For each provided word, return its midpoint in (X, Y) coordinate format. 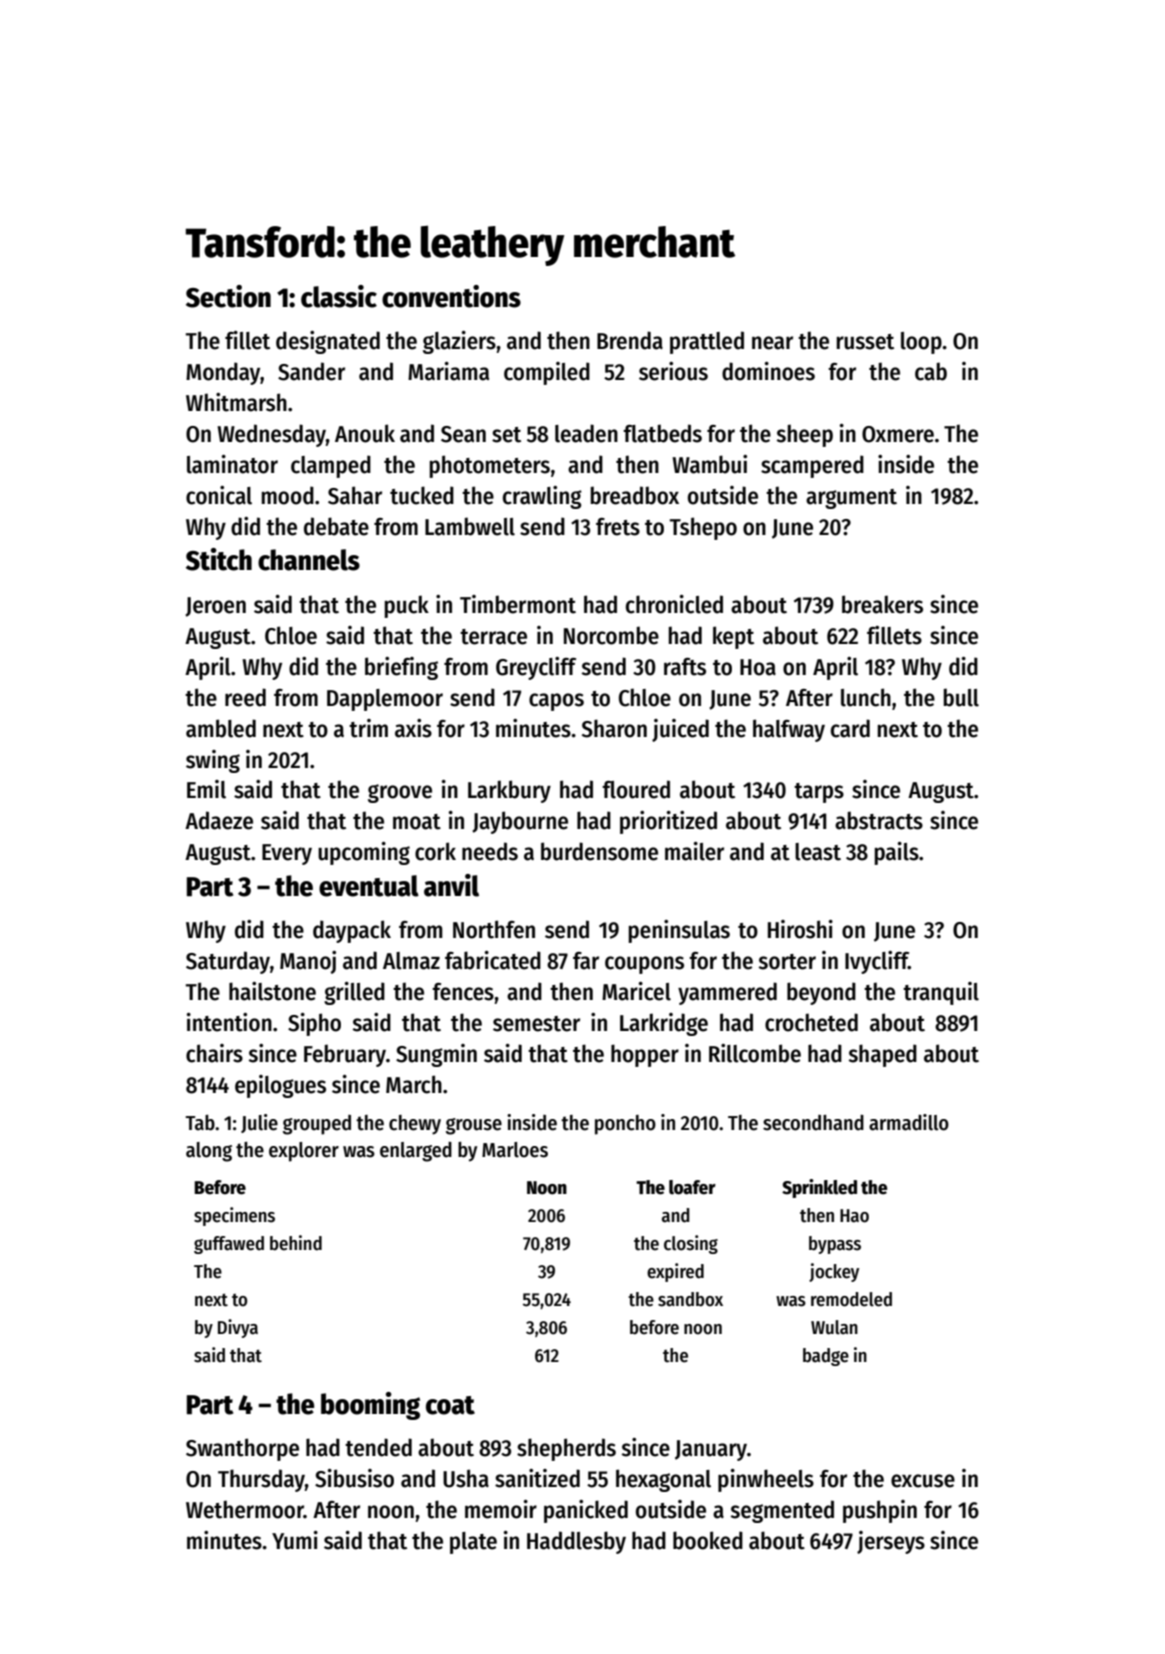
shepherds (566, 1449)
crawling (542, 497)
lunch (866, 697)
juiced (680, 730)
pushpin (880, 1511)
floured (636, 789)
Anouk (365, 433)
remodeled (851, 1299)
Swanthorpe (242, 1449)
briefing (401, 668)
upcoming (364, 853)
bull (961, 697)
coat (450, 1405)
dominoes (768, 371)
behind (296, 1243)
